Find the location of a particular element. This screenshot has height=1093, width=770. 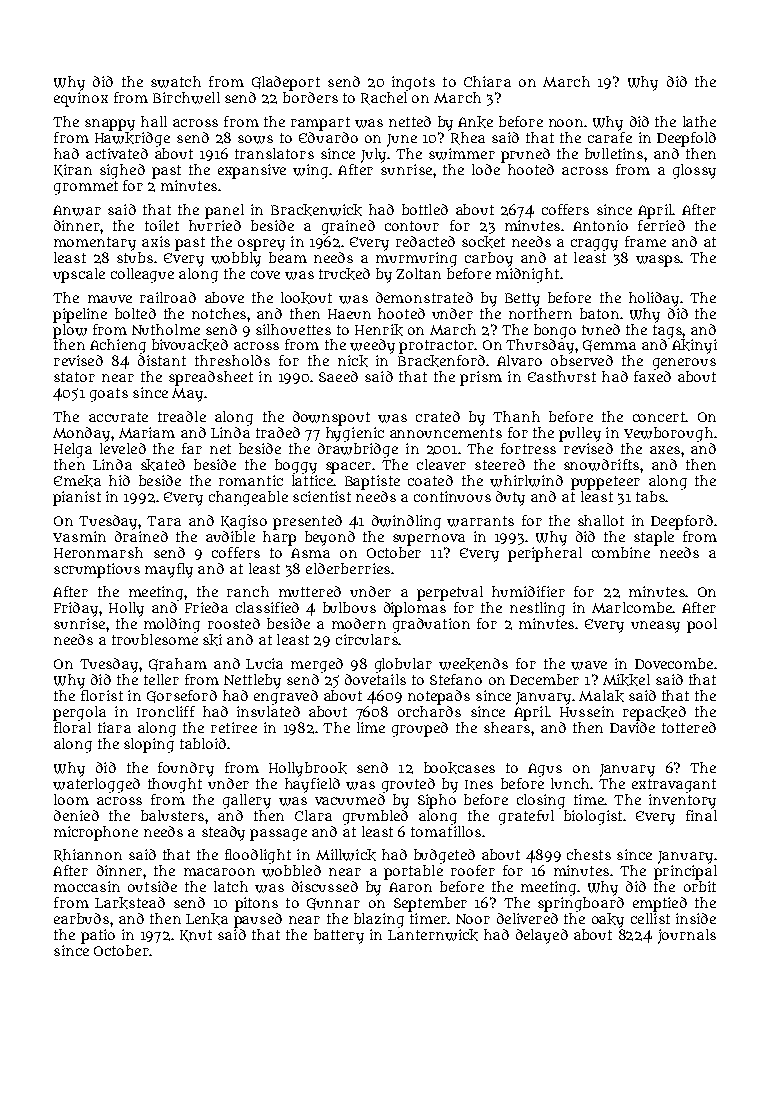

snowdrifts is located at coordinates (601, 465).
